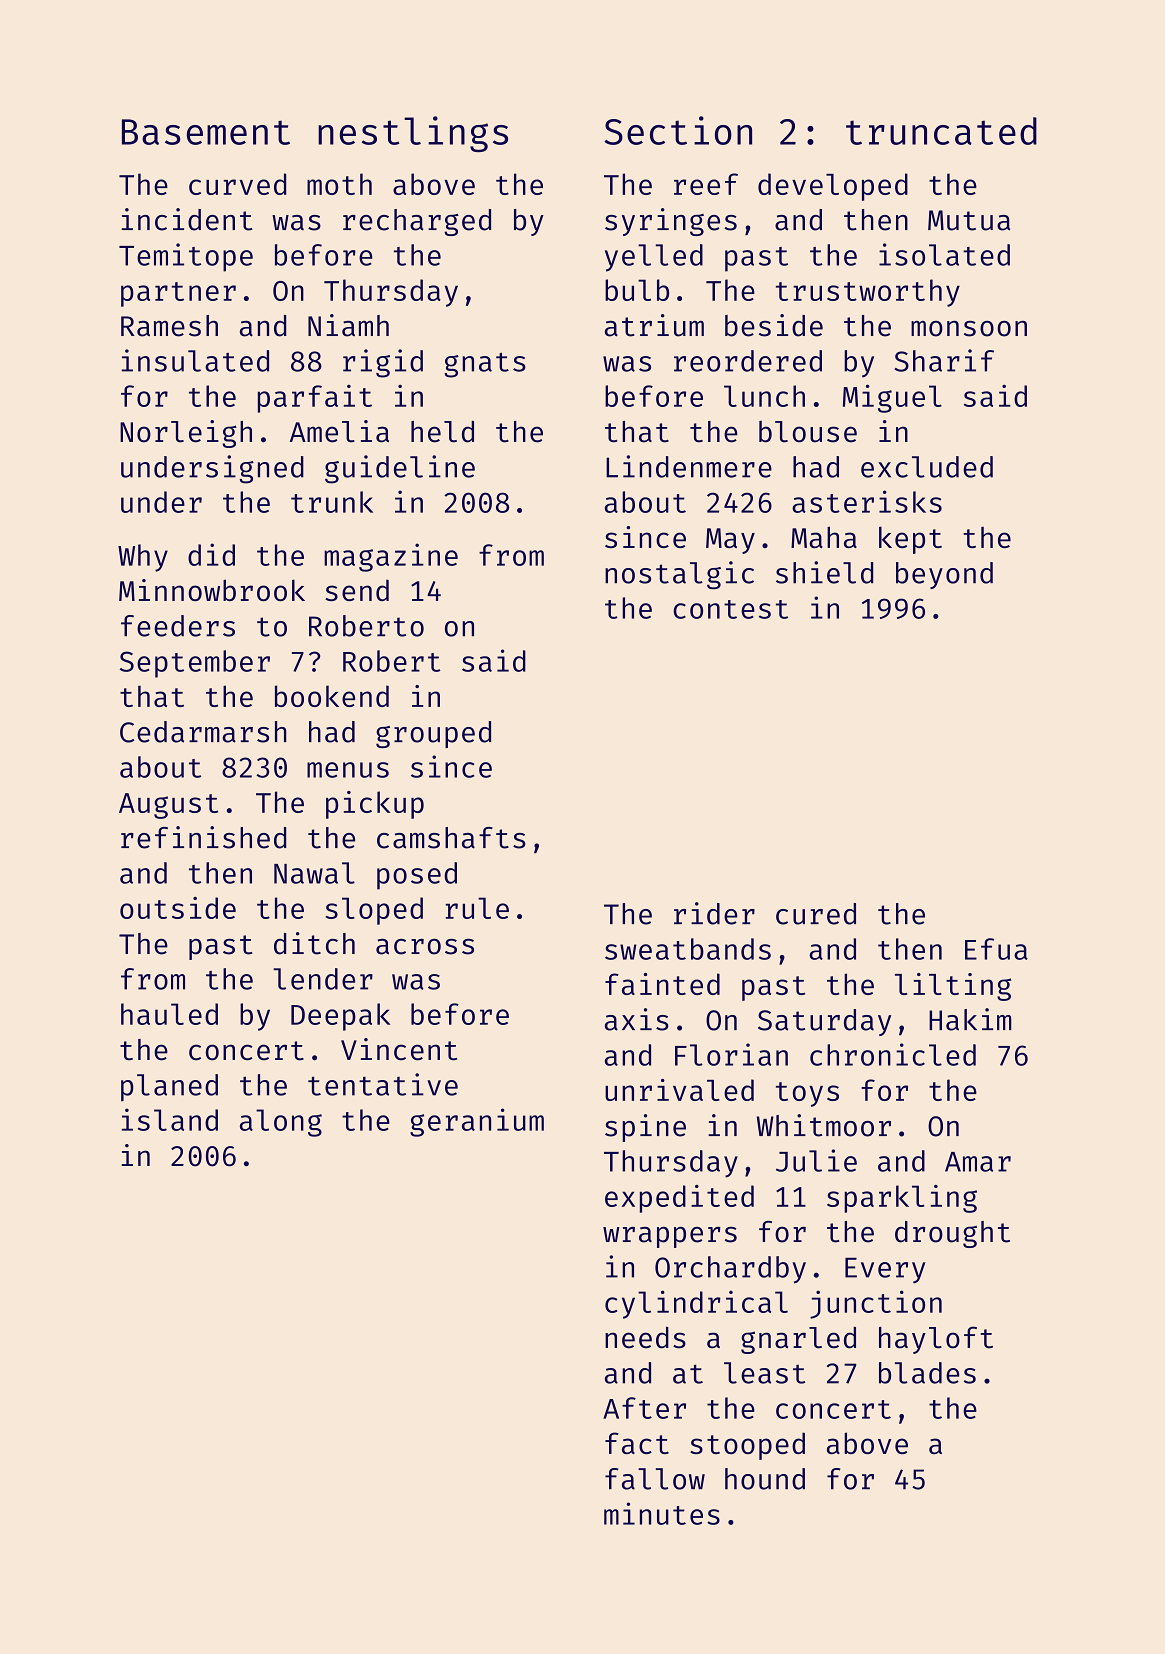 This screenshot has width=1165, height=1654. Describe the element at coordinates (169, 1014) in the screenshot. I see `hauled` at that location.
